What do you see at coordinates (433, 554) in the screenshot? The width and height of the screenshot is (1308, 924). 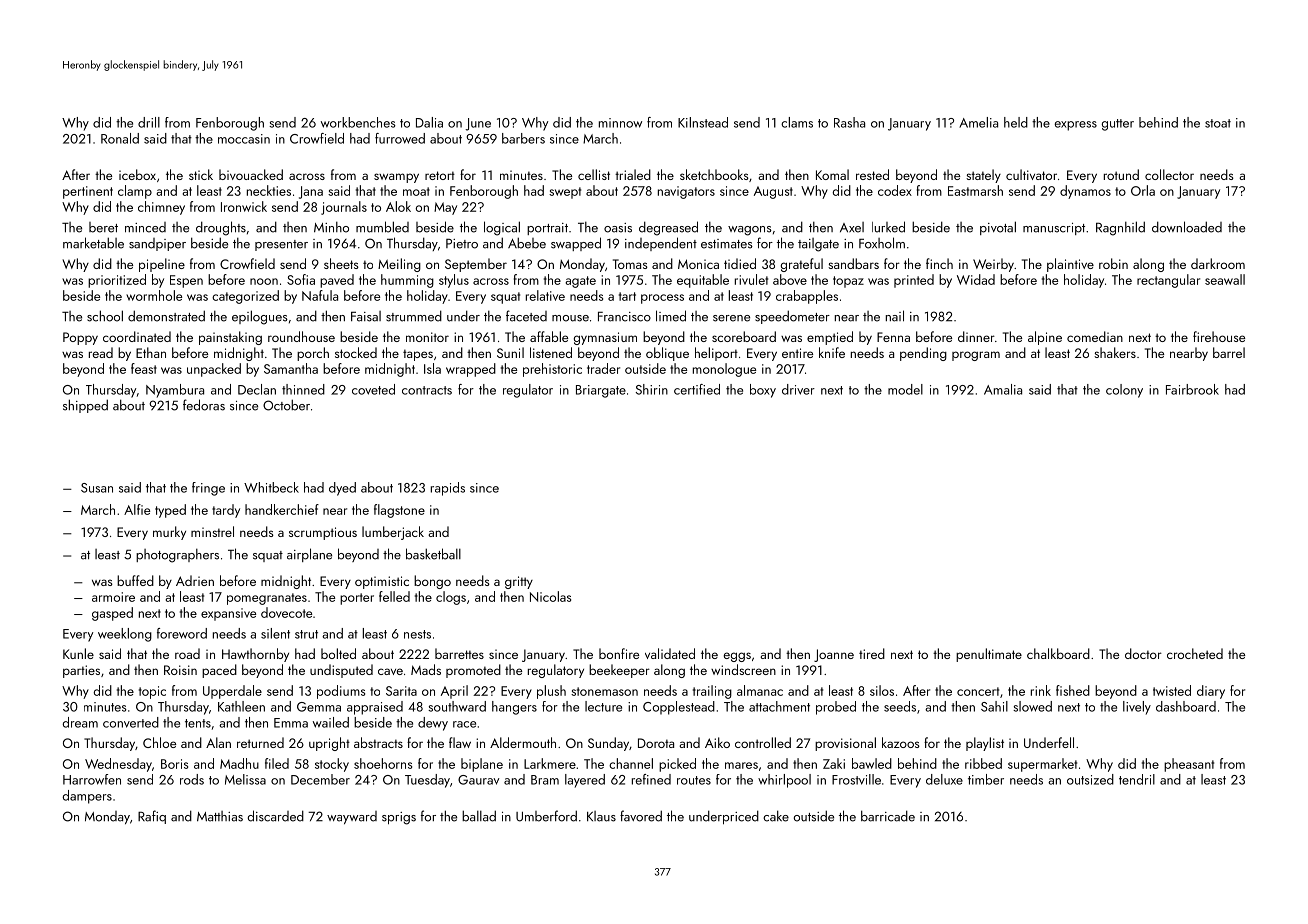 I see `basketball` at bounding box center [433, 554].
